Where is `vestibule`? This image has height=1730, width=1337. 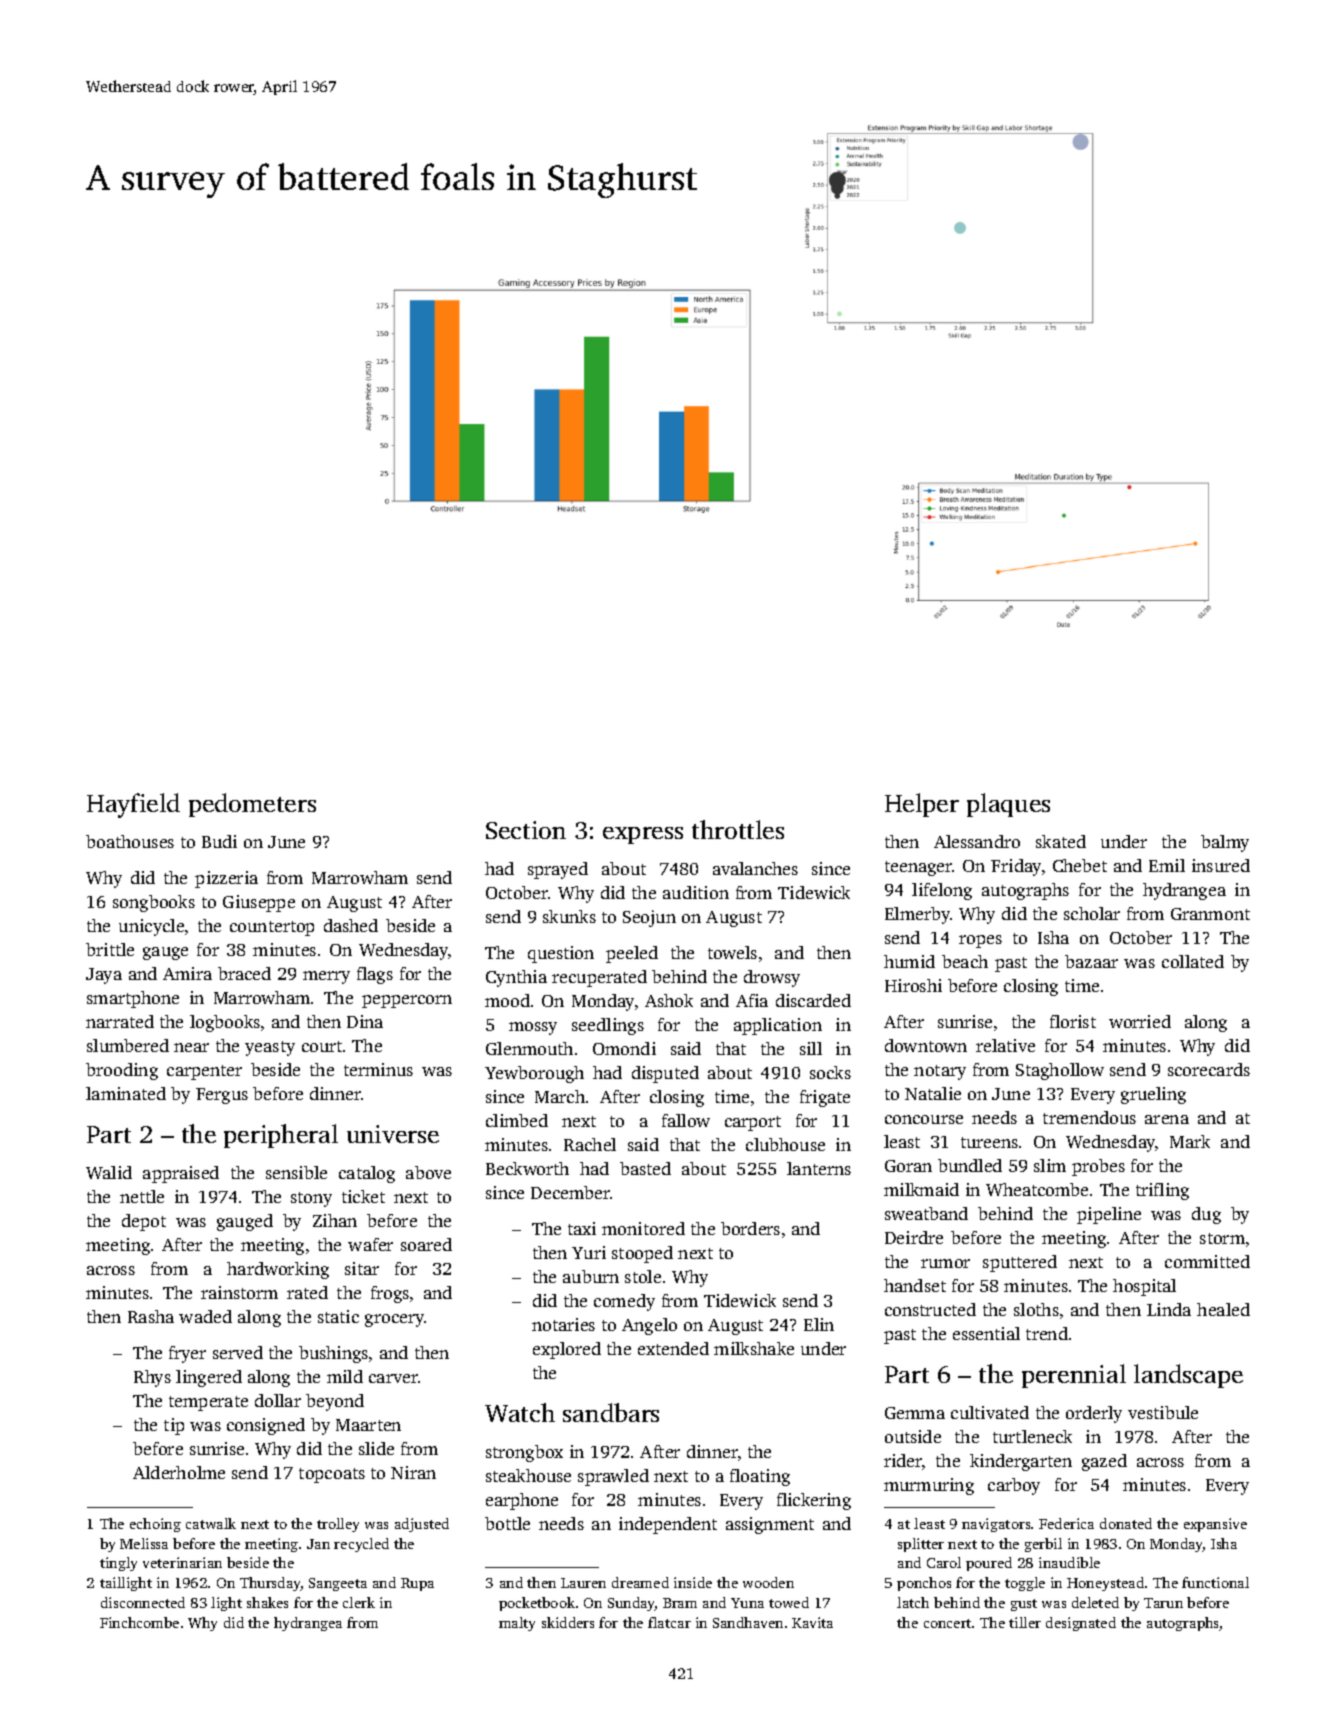 vestibule is located at coordinates (1163, 1412).
